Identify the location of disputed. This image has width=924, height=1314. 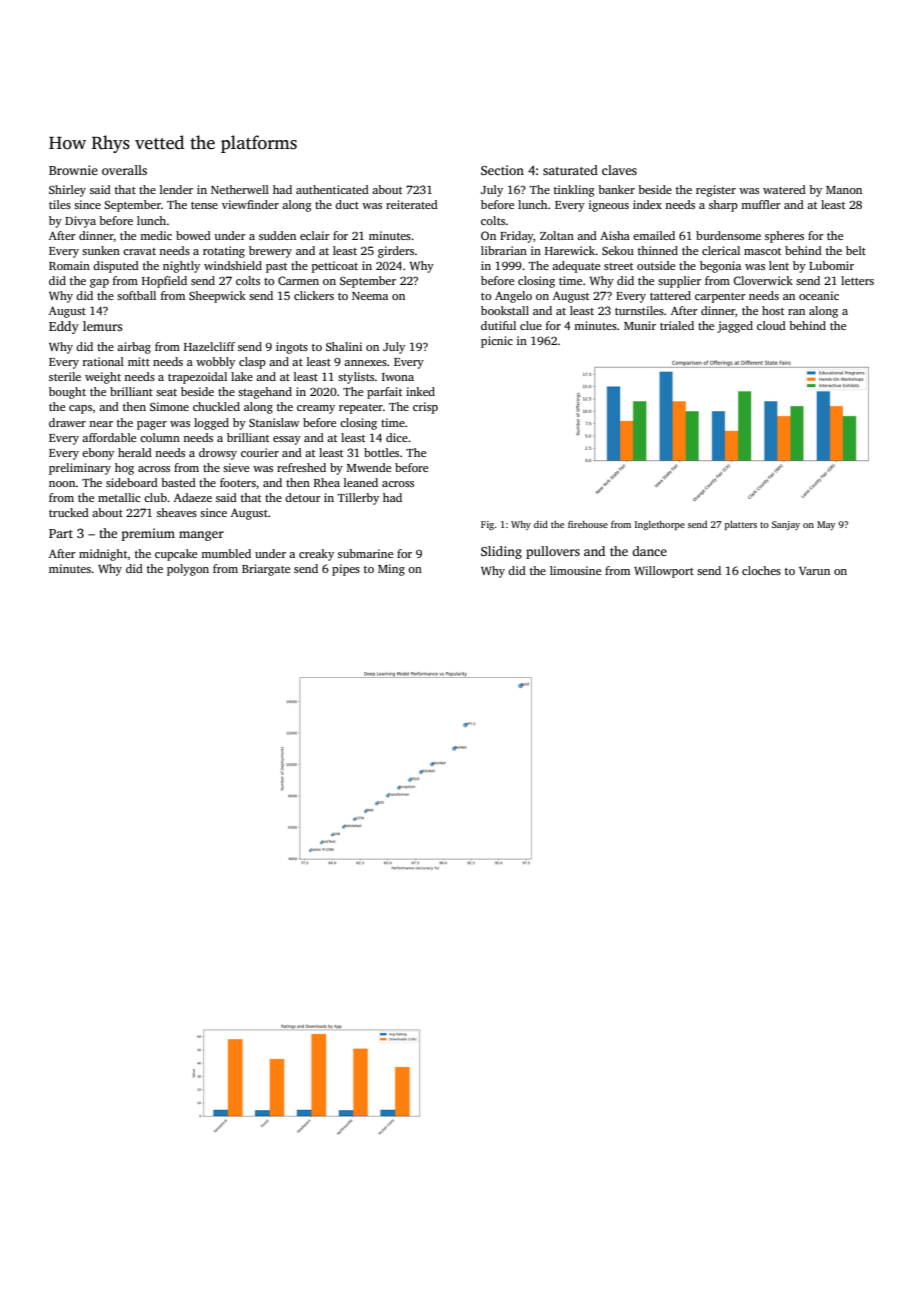
(116, 267).
